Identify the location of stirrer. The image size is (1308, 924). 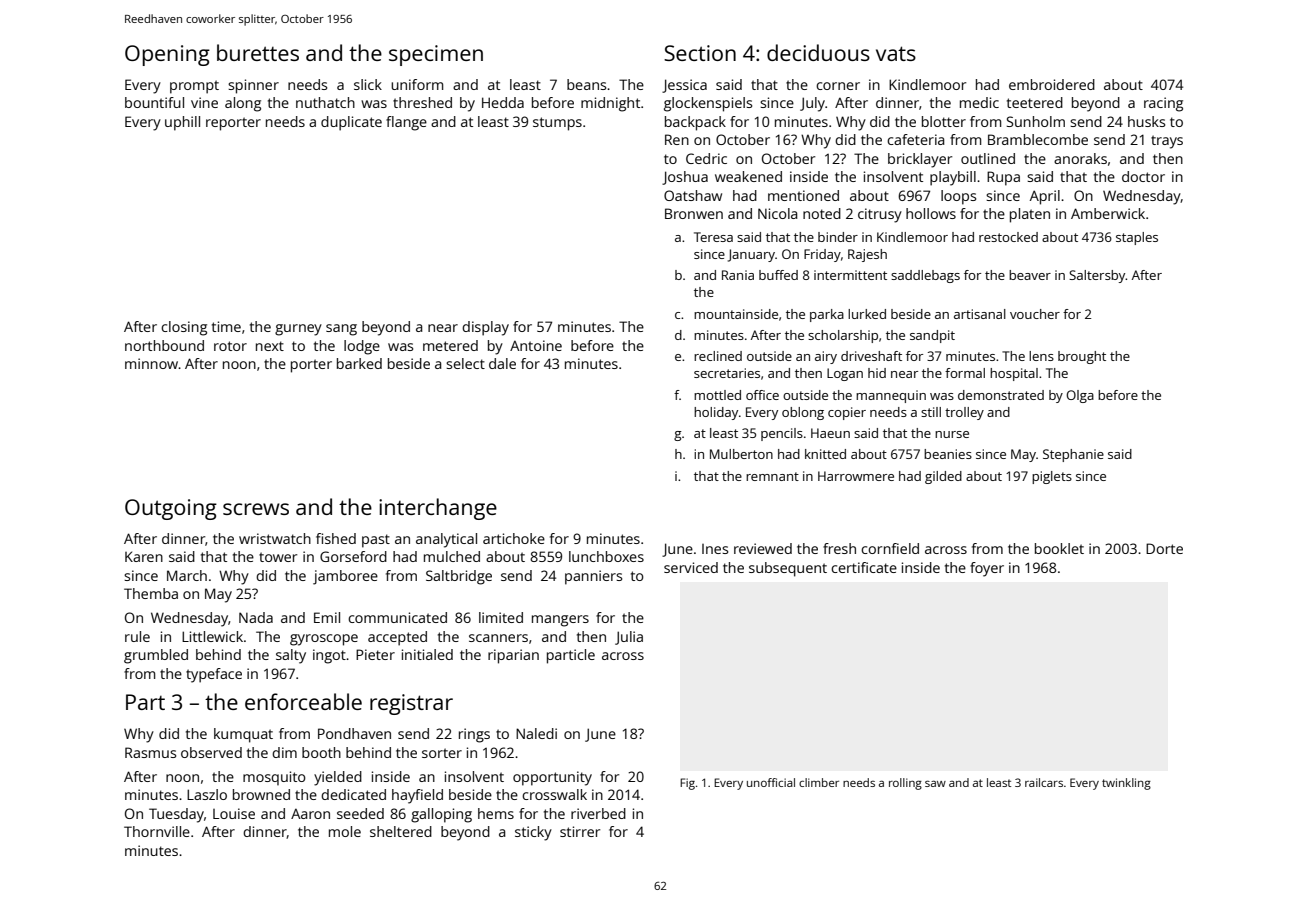
(580, 831).
